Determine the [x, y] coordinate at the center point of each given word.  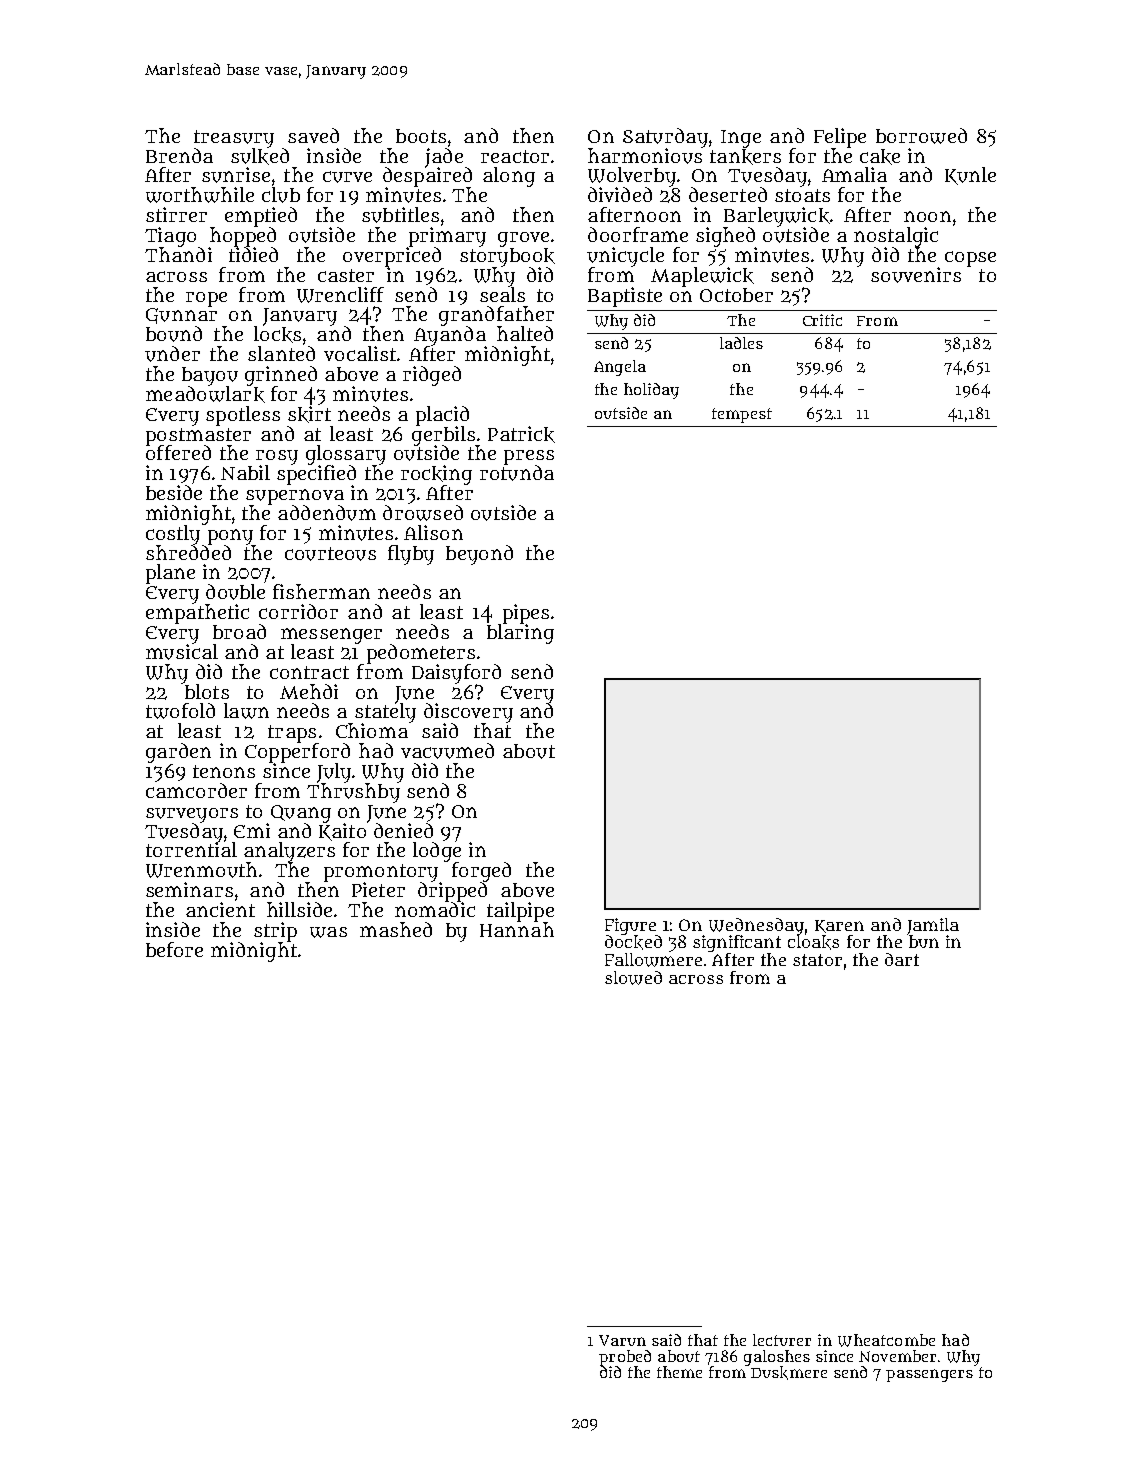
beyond [479, 555]
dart [902, 959]
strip [275, 932]
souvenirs [916, 275]
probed [625, 1358]
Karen [839, 926]
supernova [295, 497]
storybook [507, 257]
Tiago [170, 237]
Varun [622, 1340]
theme [679, 1372]
